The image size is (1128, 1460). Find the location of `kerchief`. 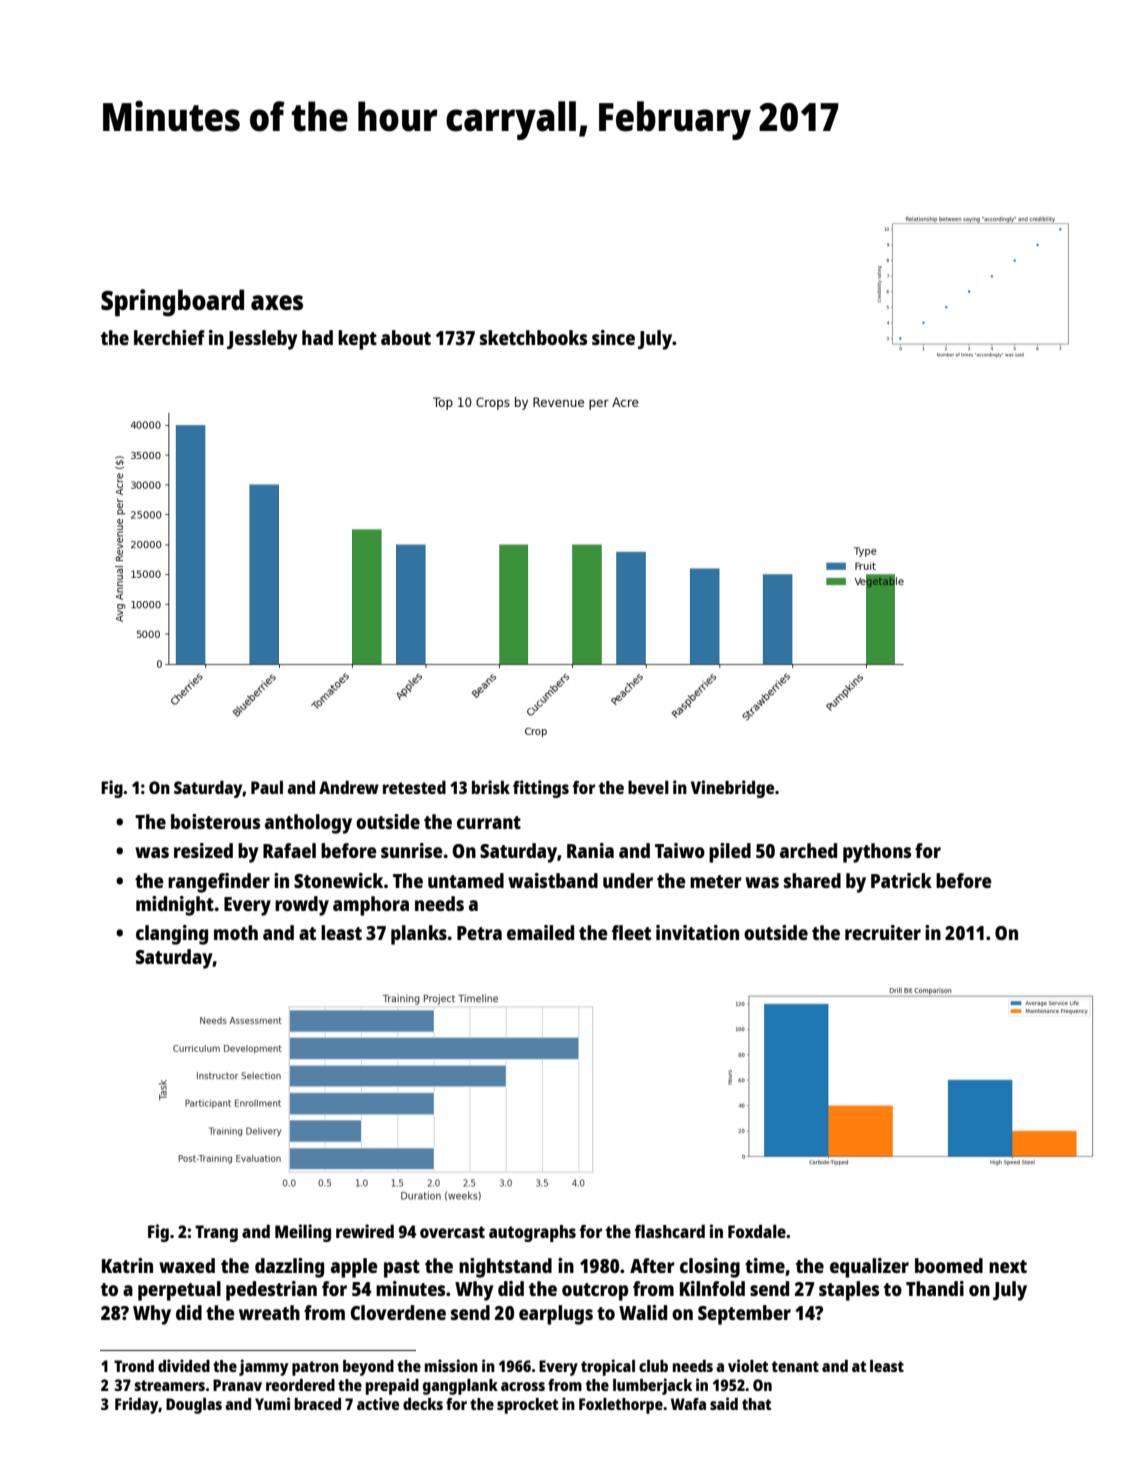

kerchief is located at coordinates (169, 337).
